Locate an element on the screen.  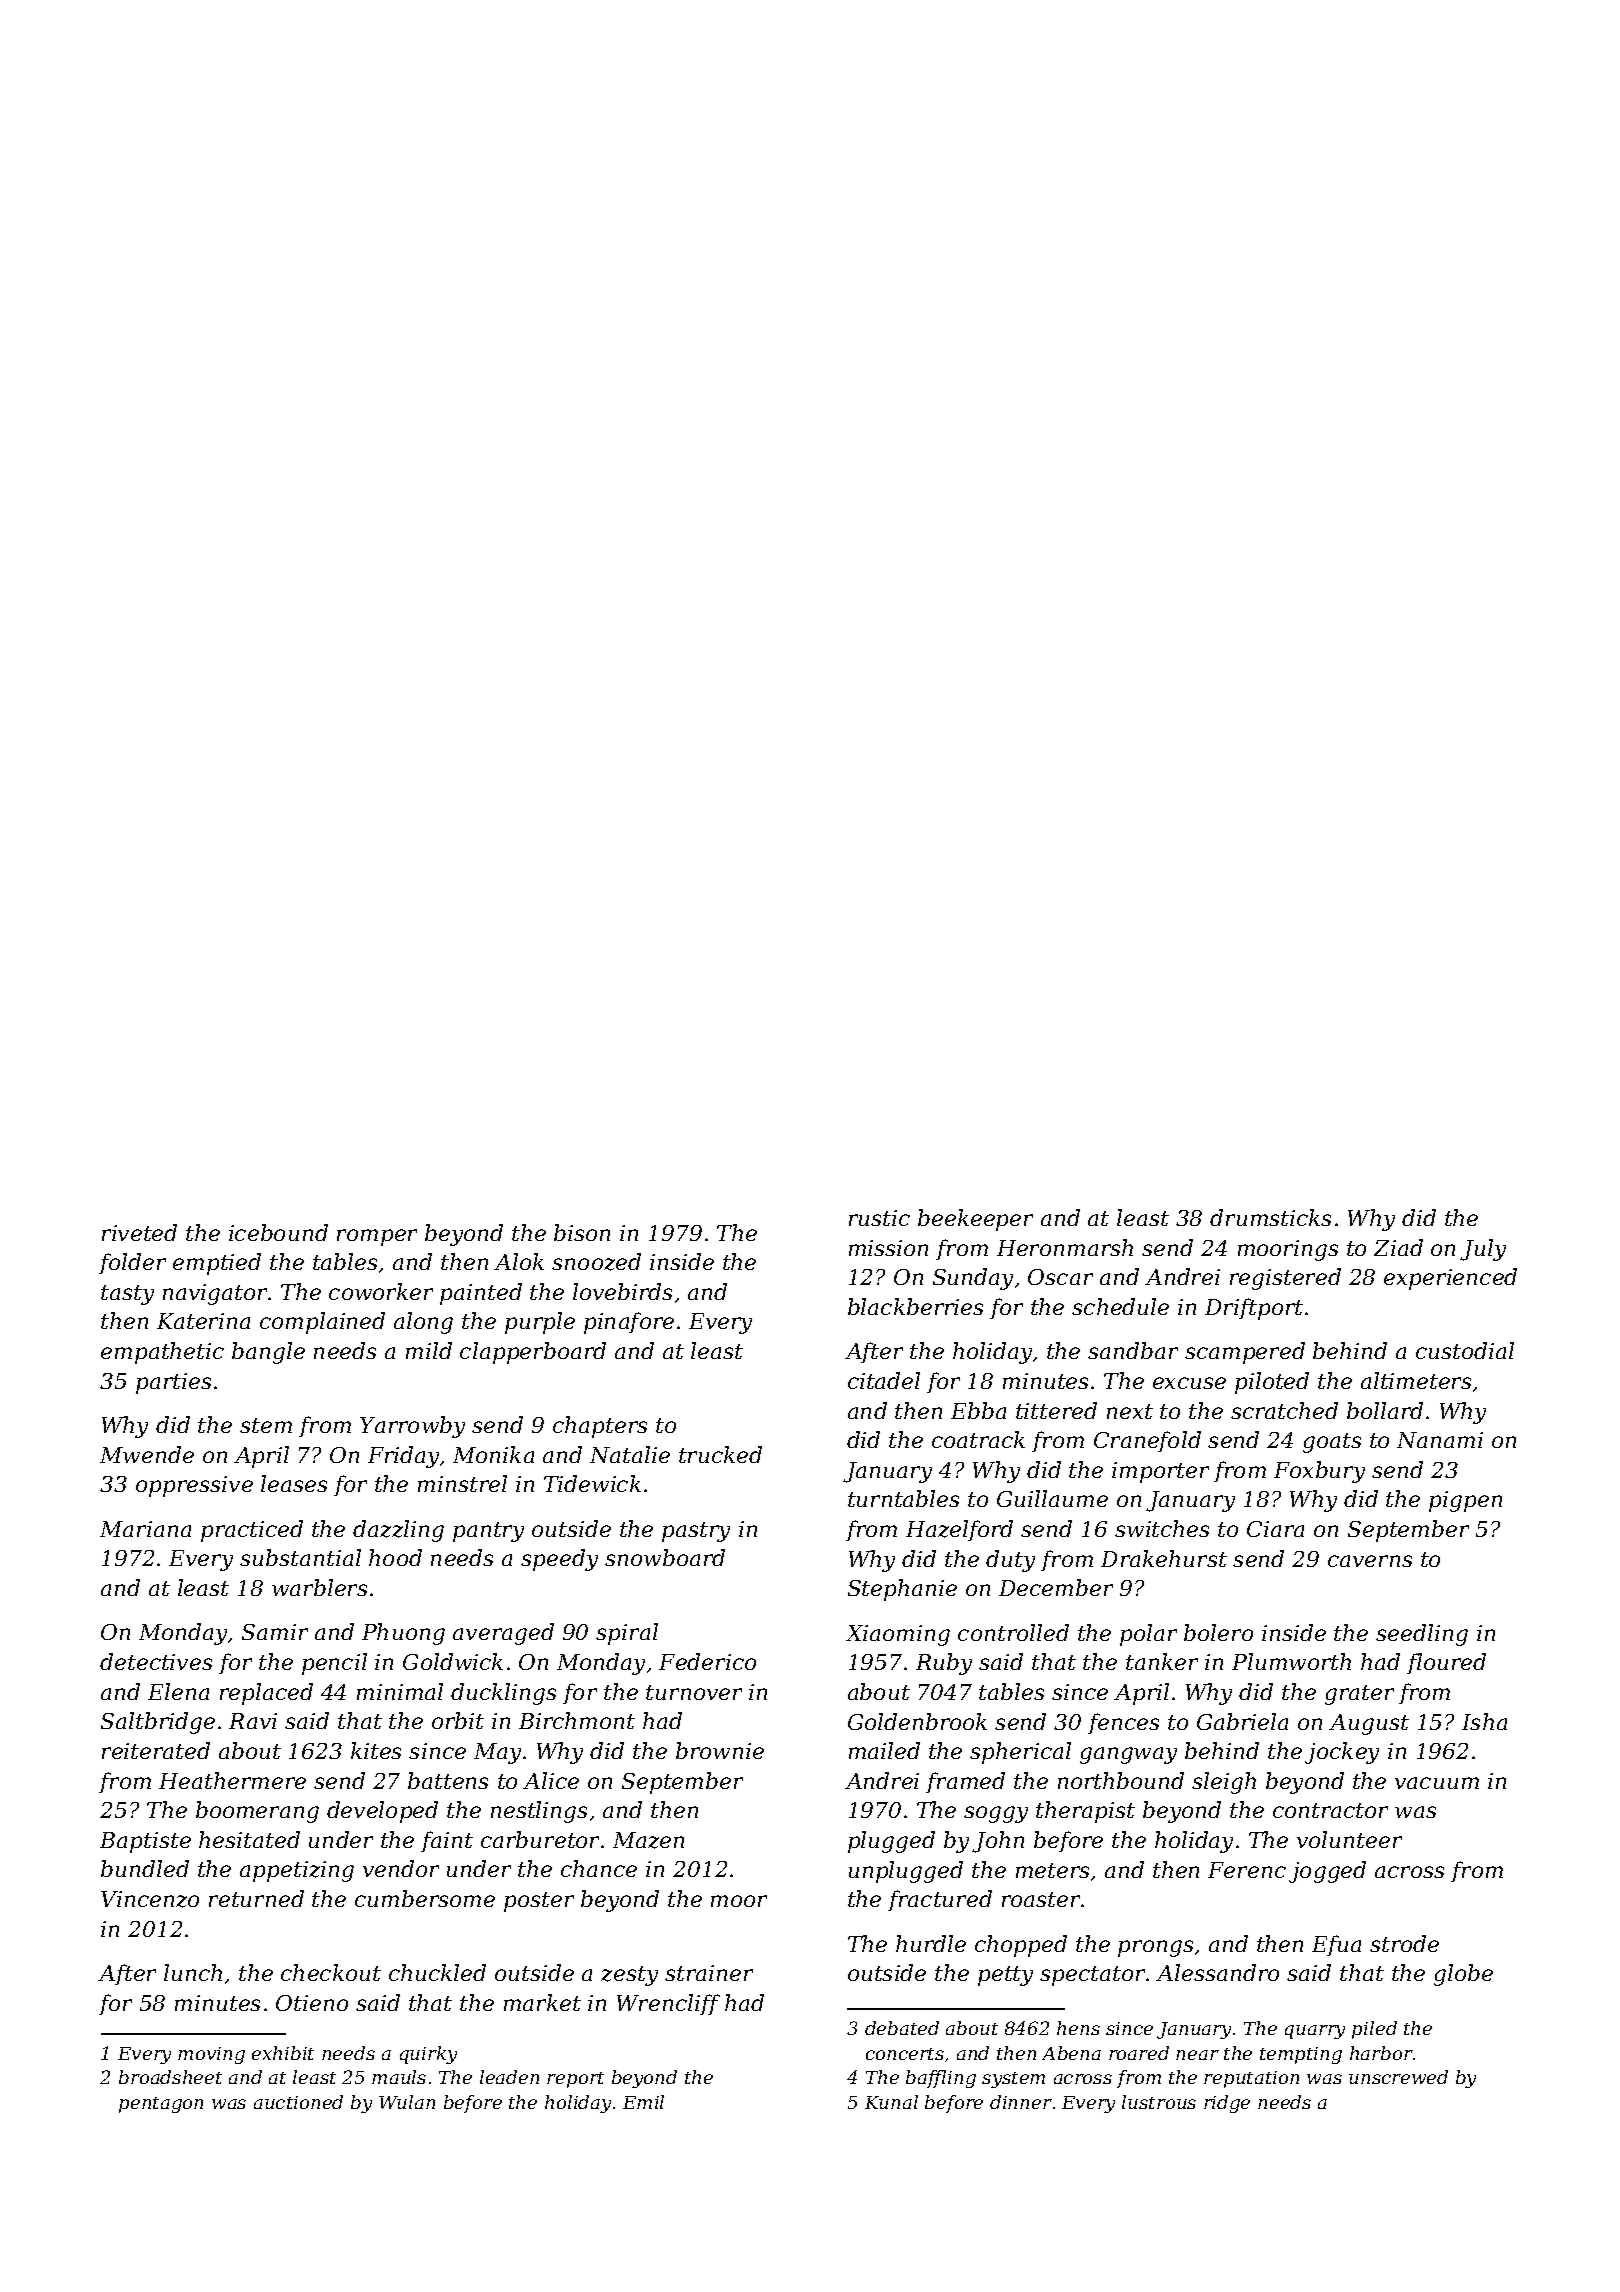
developed is located at coordinates (382, 1812).
